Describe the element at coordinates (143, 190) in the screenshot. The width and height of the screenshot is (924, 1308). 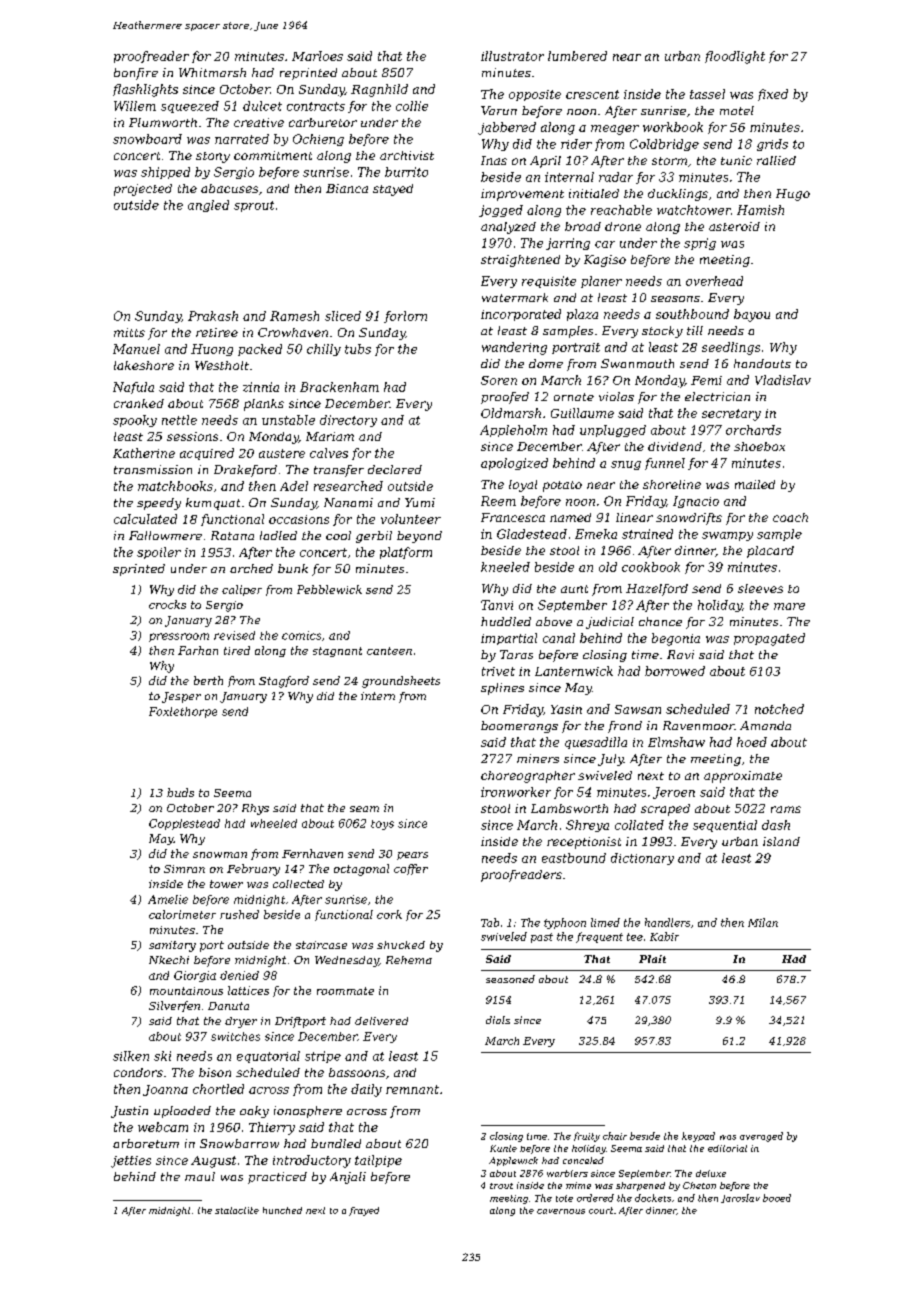
I see `projected` at that location.
